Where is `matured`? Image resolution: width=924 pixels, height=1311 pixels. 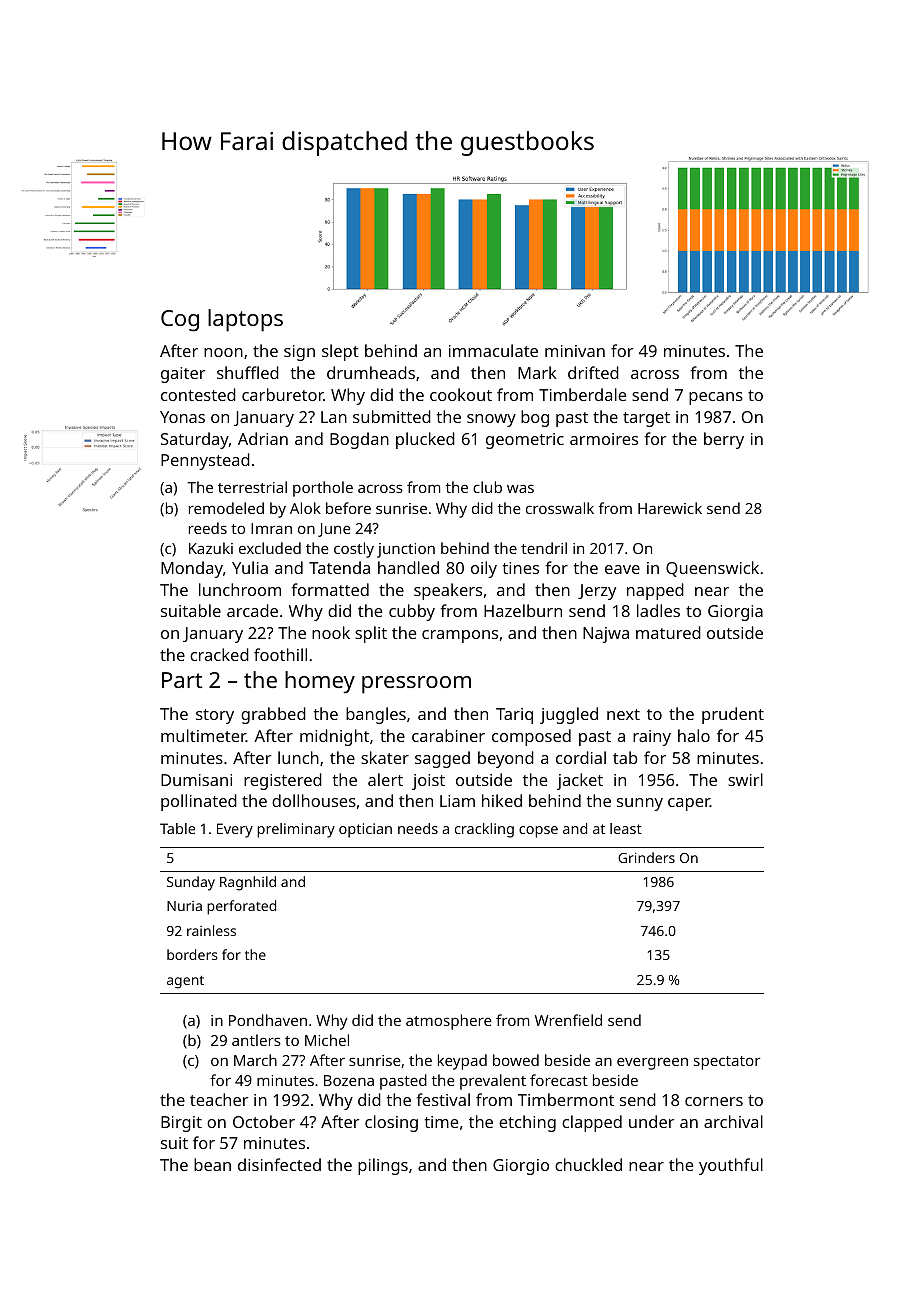 matured is located at coordinates (668, 632).
